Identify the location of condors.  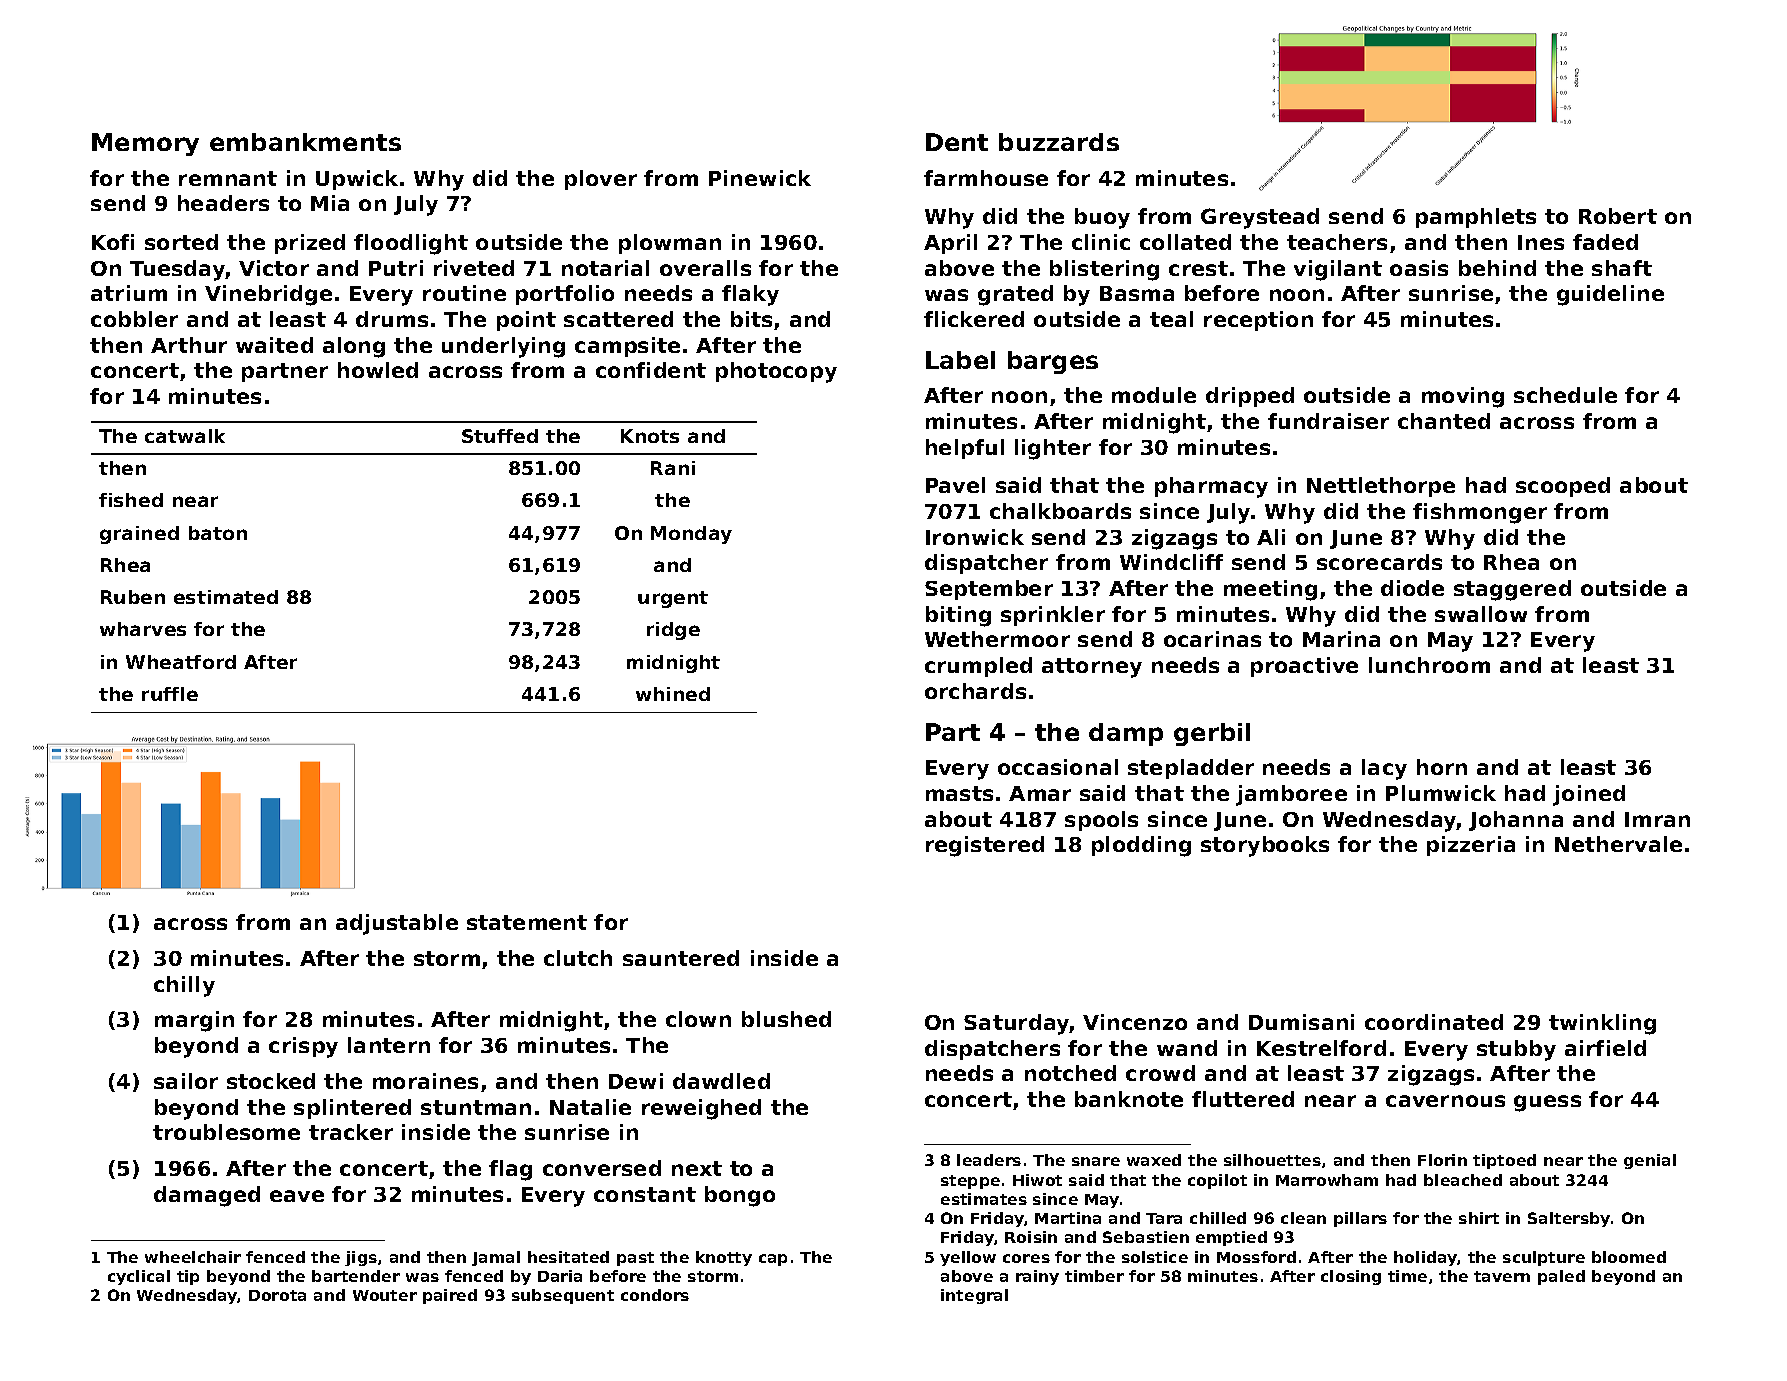
(655, 1295).
